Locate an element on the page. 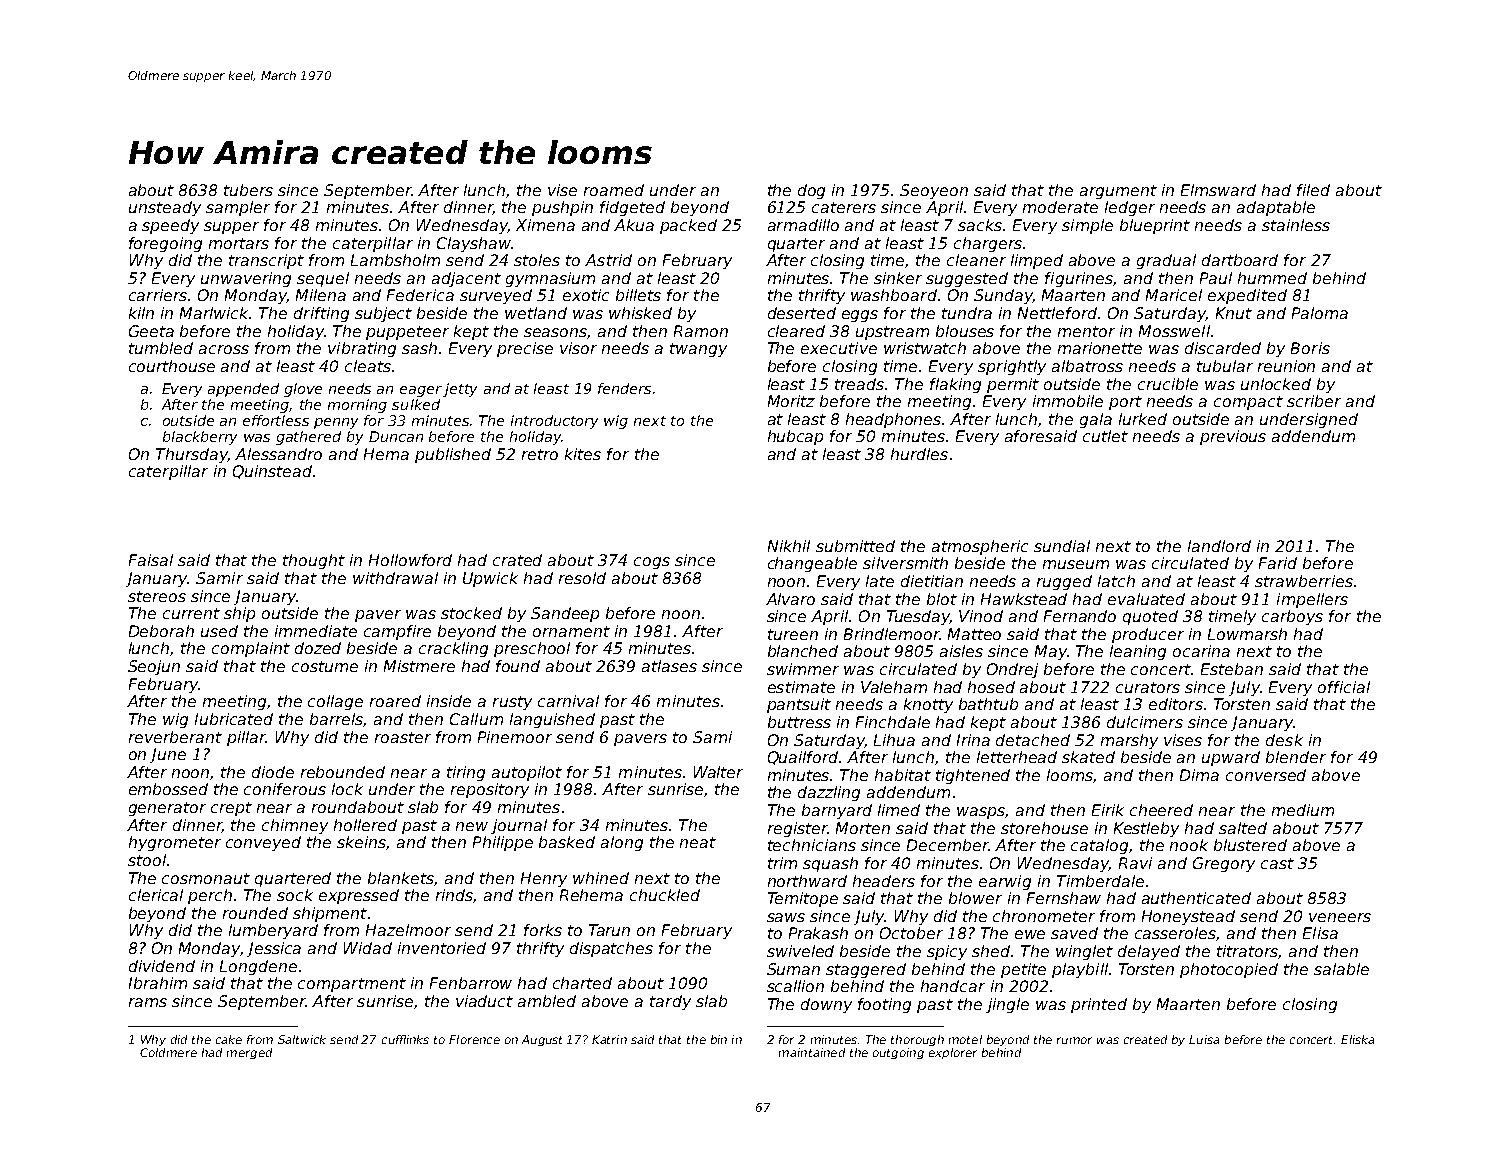  kites is located at coordinates (583, 454).
